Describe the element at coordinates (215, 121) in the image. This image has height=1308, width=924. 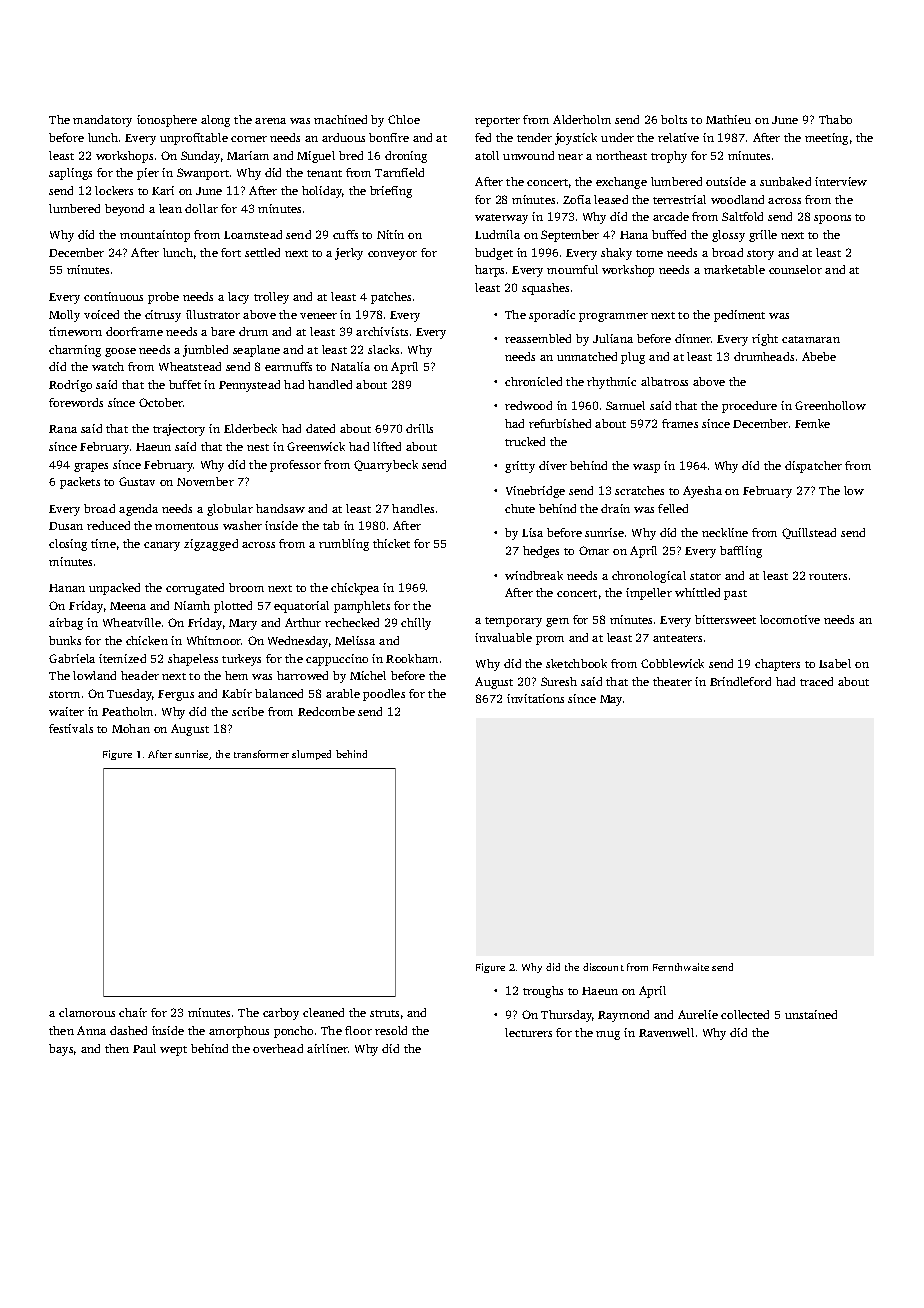
I see `along` at that location.
